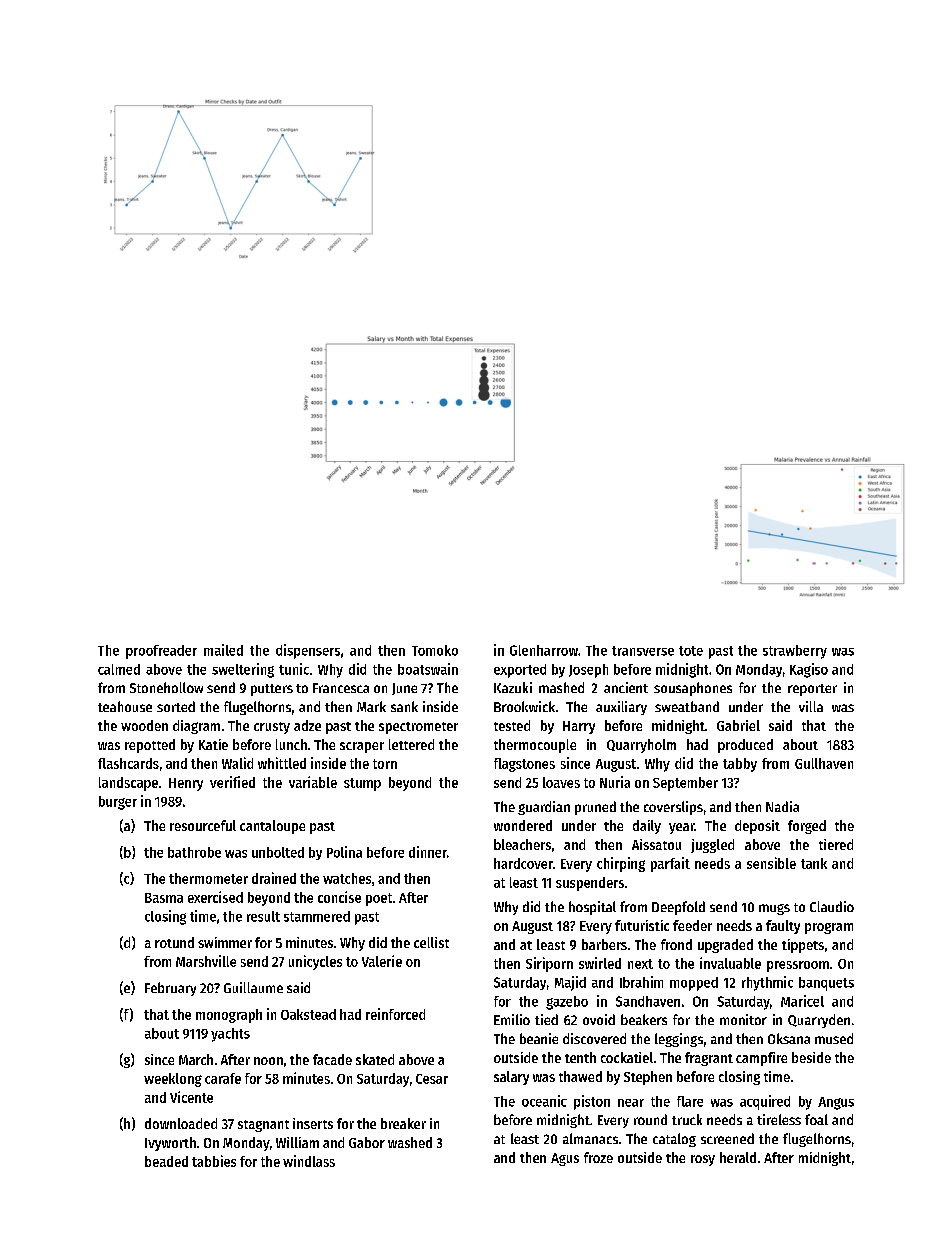 The height and width of the document is (1233, 952). Describe the element at coordinates (565, 1159) in the document. I see `Agus` at that location.
